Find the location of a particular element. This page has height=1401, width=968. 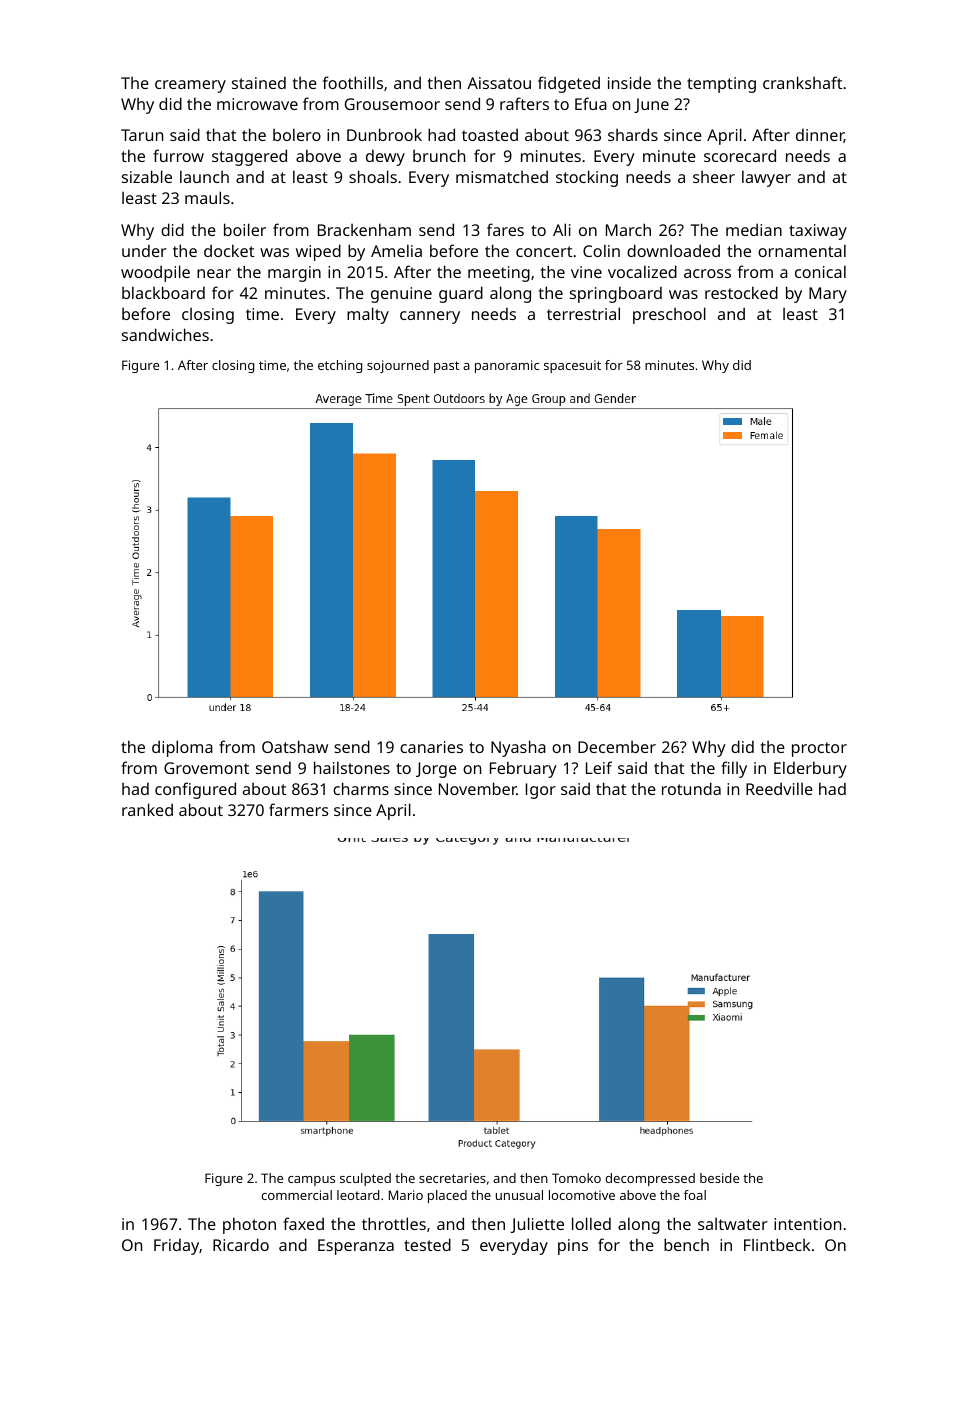

foothills is located at coordinates (353, 82).
